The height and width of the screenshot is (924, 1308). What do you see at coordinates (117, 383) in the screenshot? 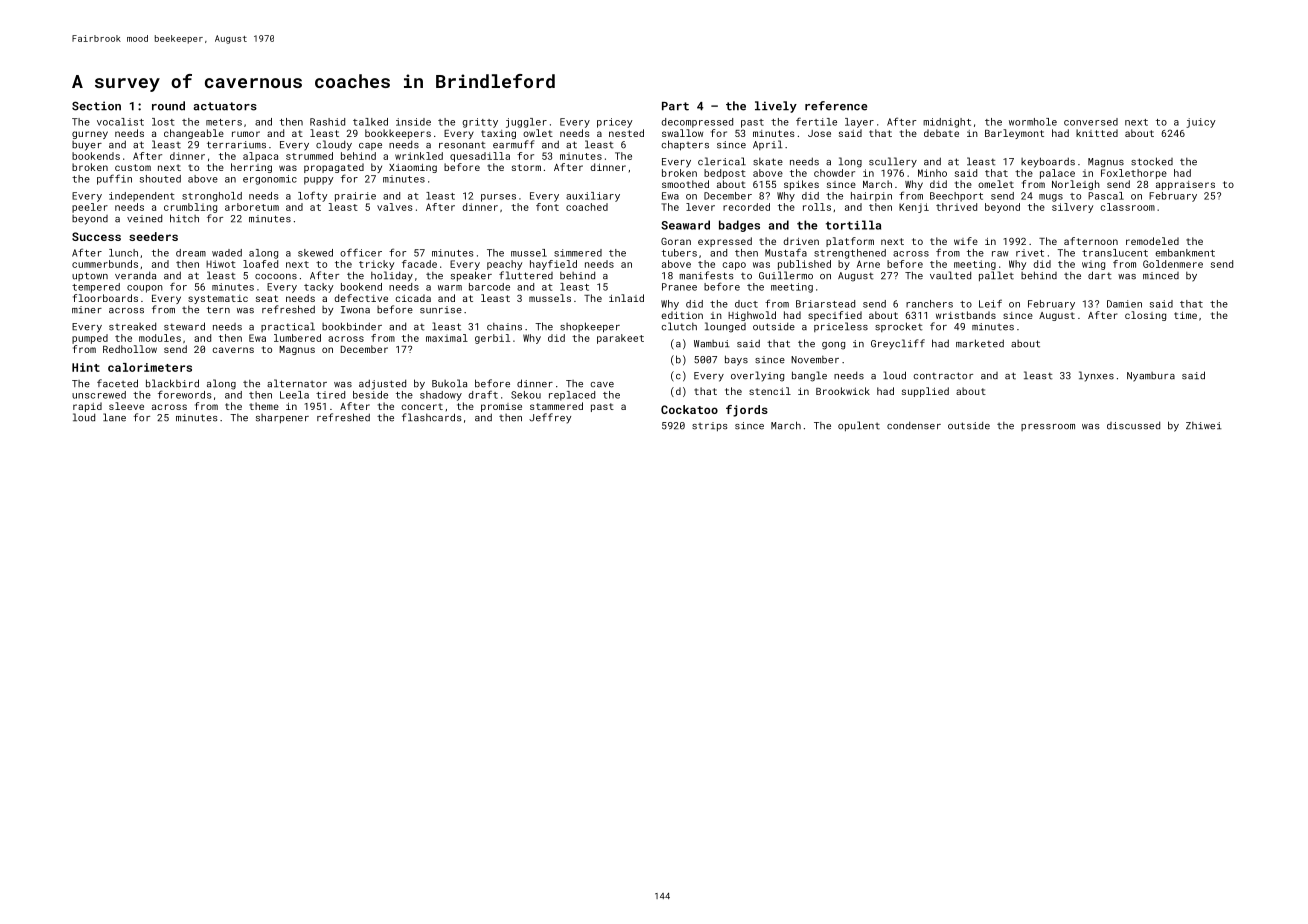
I see `faceted` at bounding box center [117, 383].
